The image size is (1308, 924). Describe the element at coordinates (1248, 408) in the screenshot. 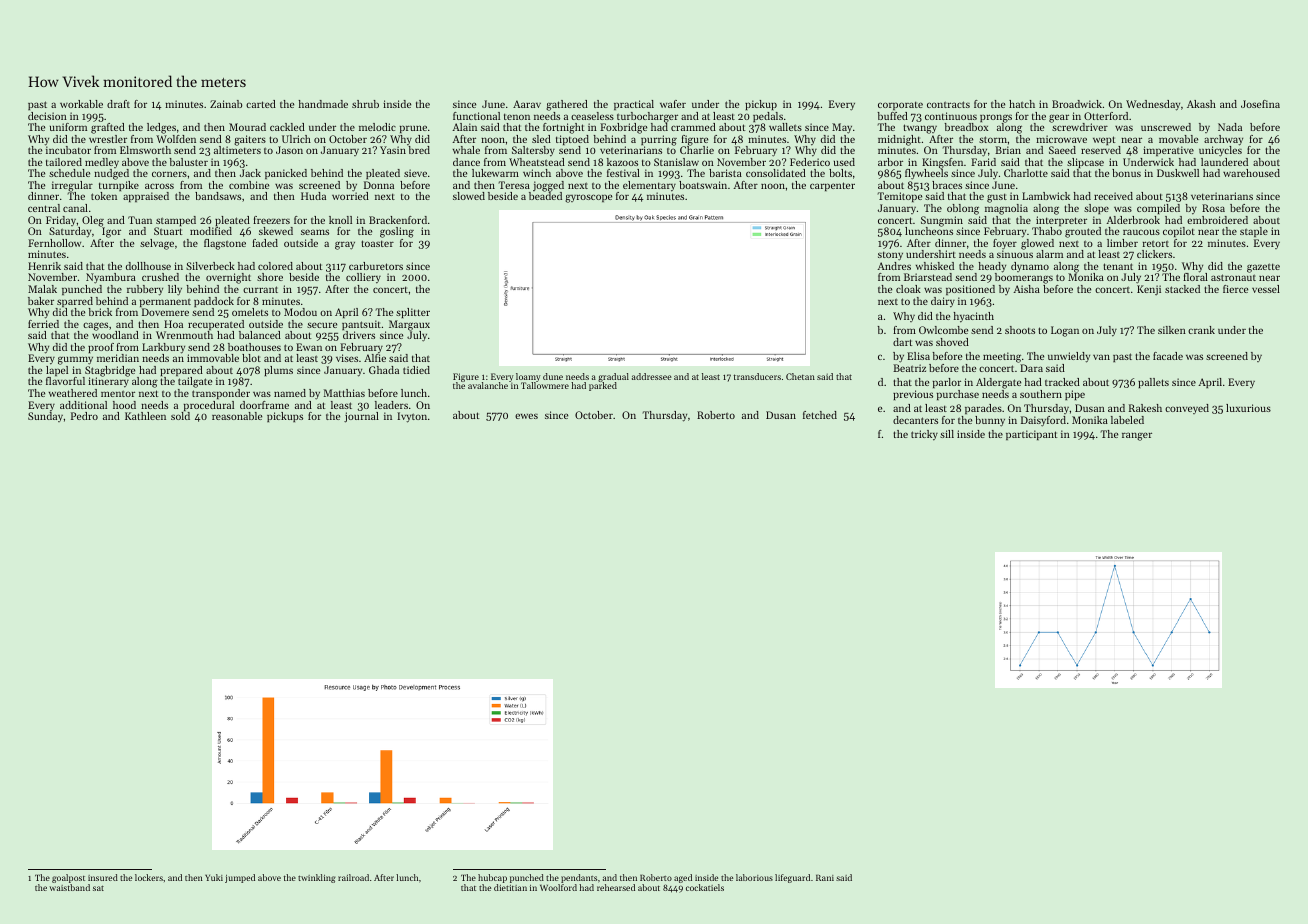

I see `luxurious` at that location.
